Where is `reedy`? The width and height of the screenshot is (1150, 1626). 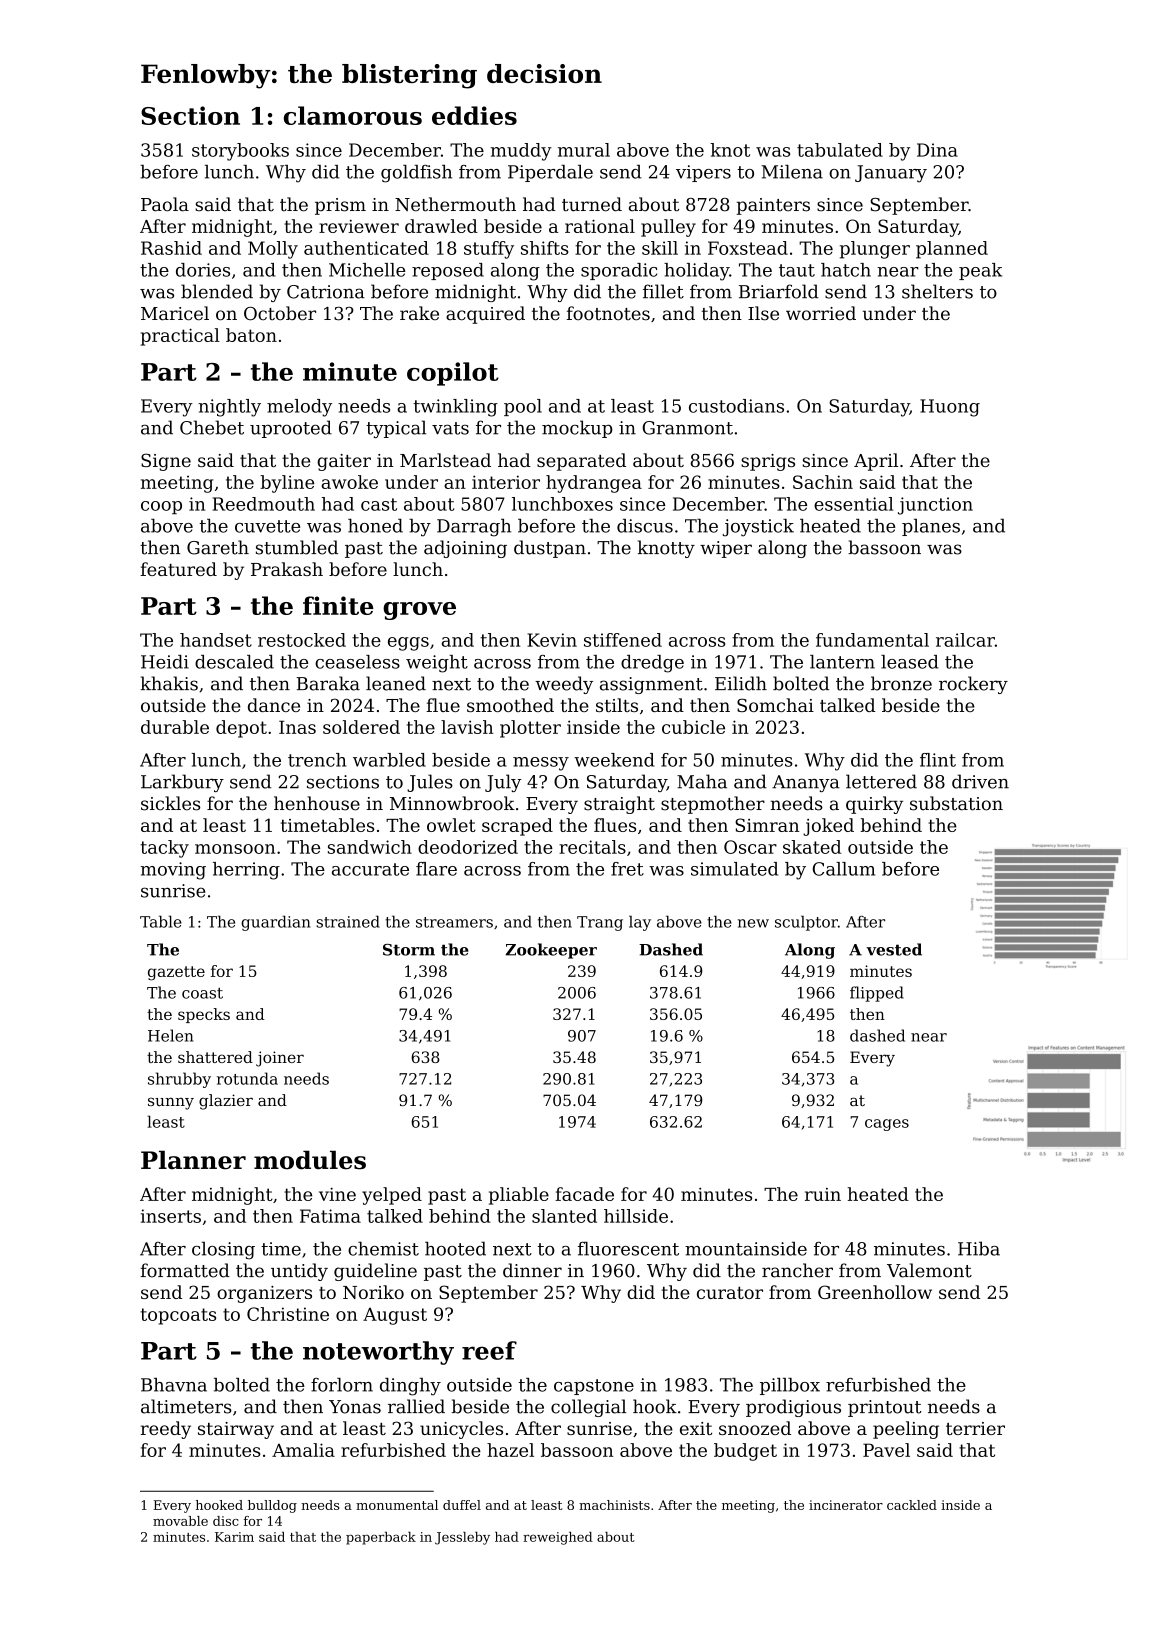
reedy is located at coordinates (166, 1430).
